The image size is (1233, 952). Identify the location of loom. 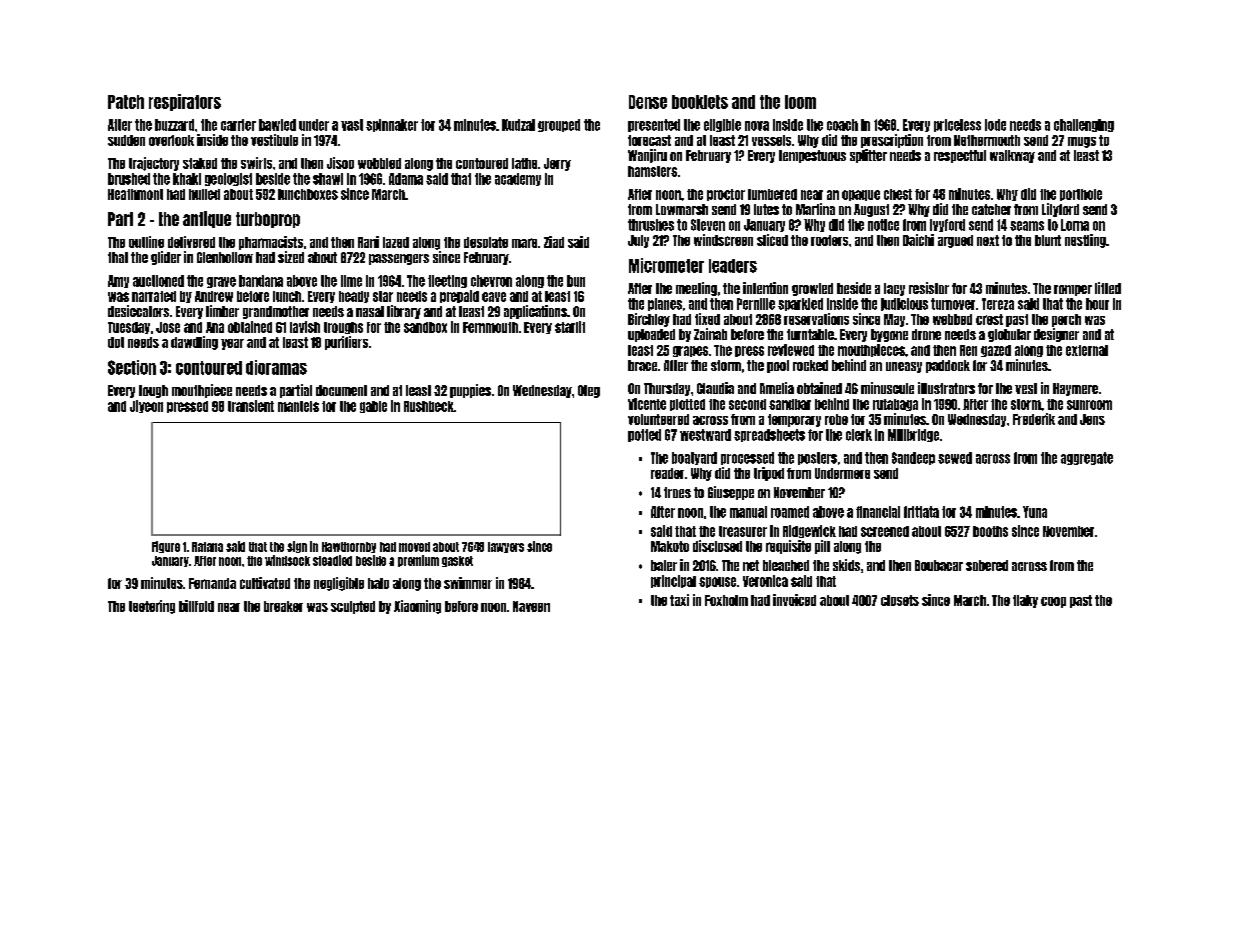
(800, 102).
